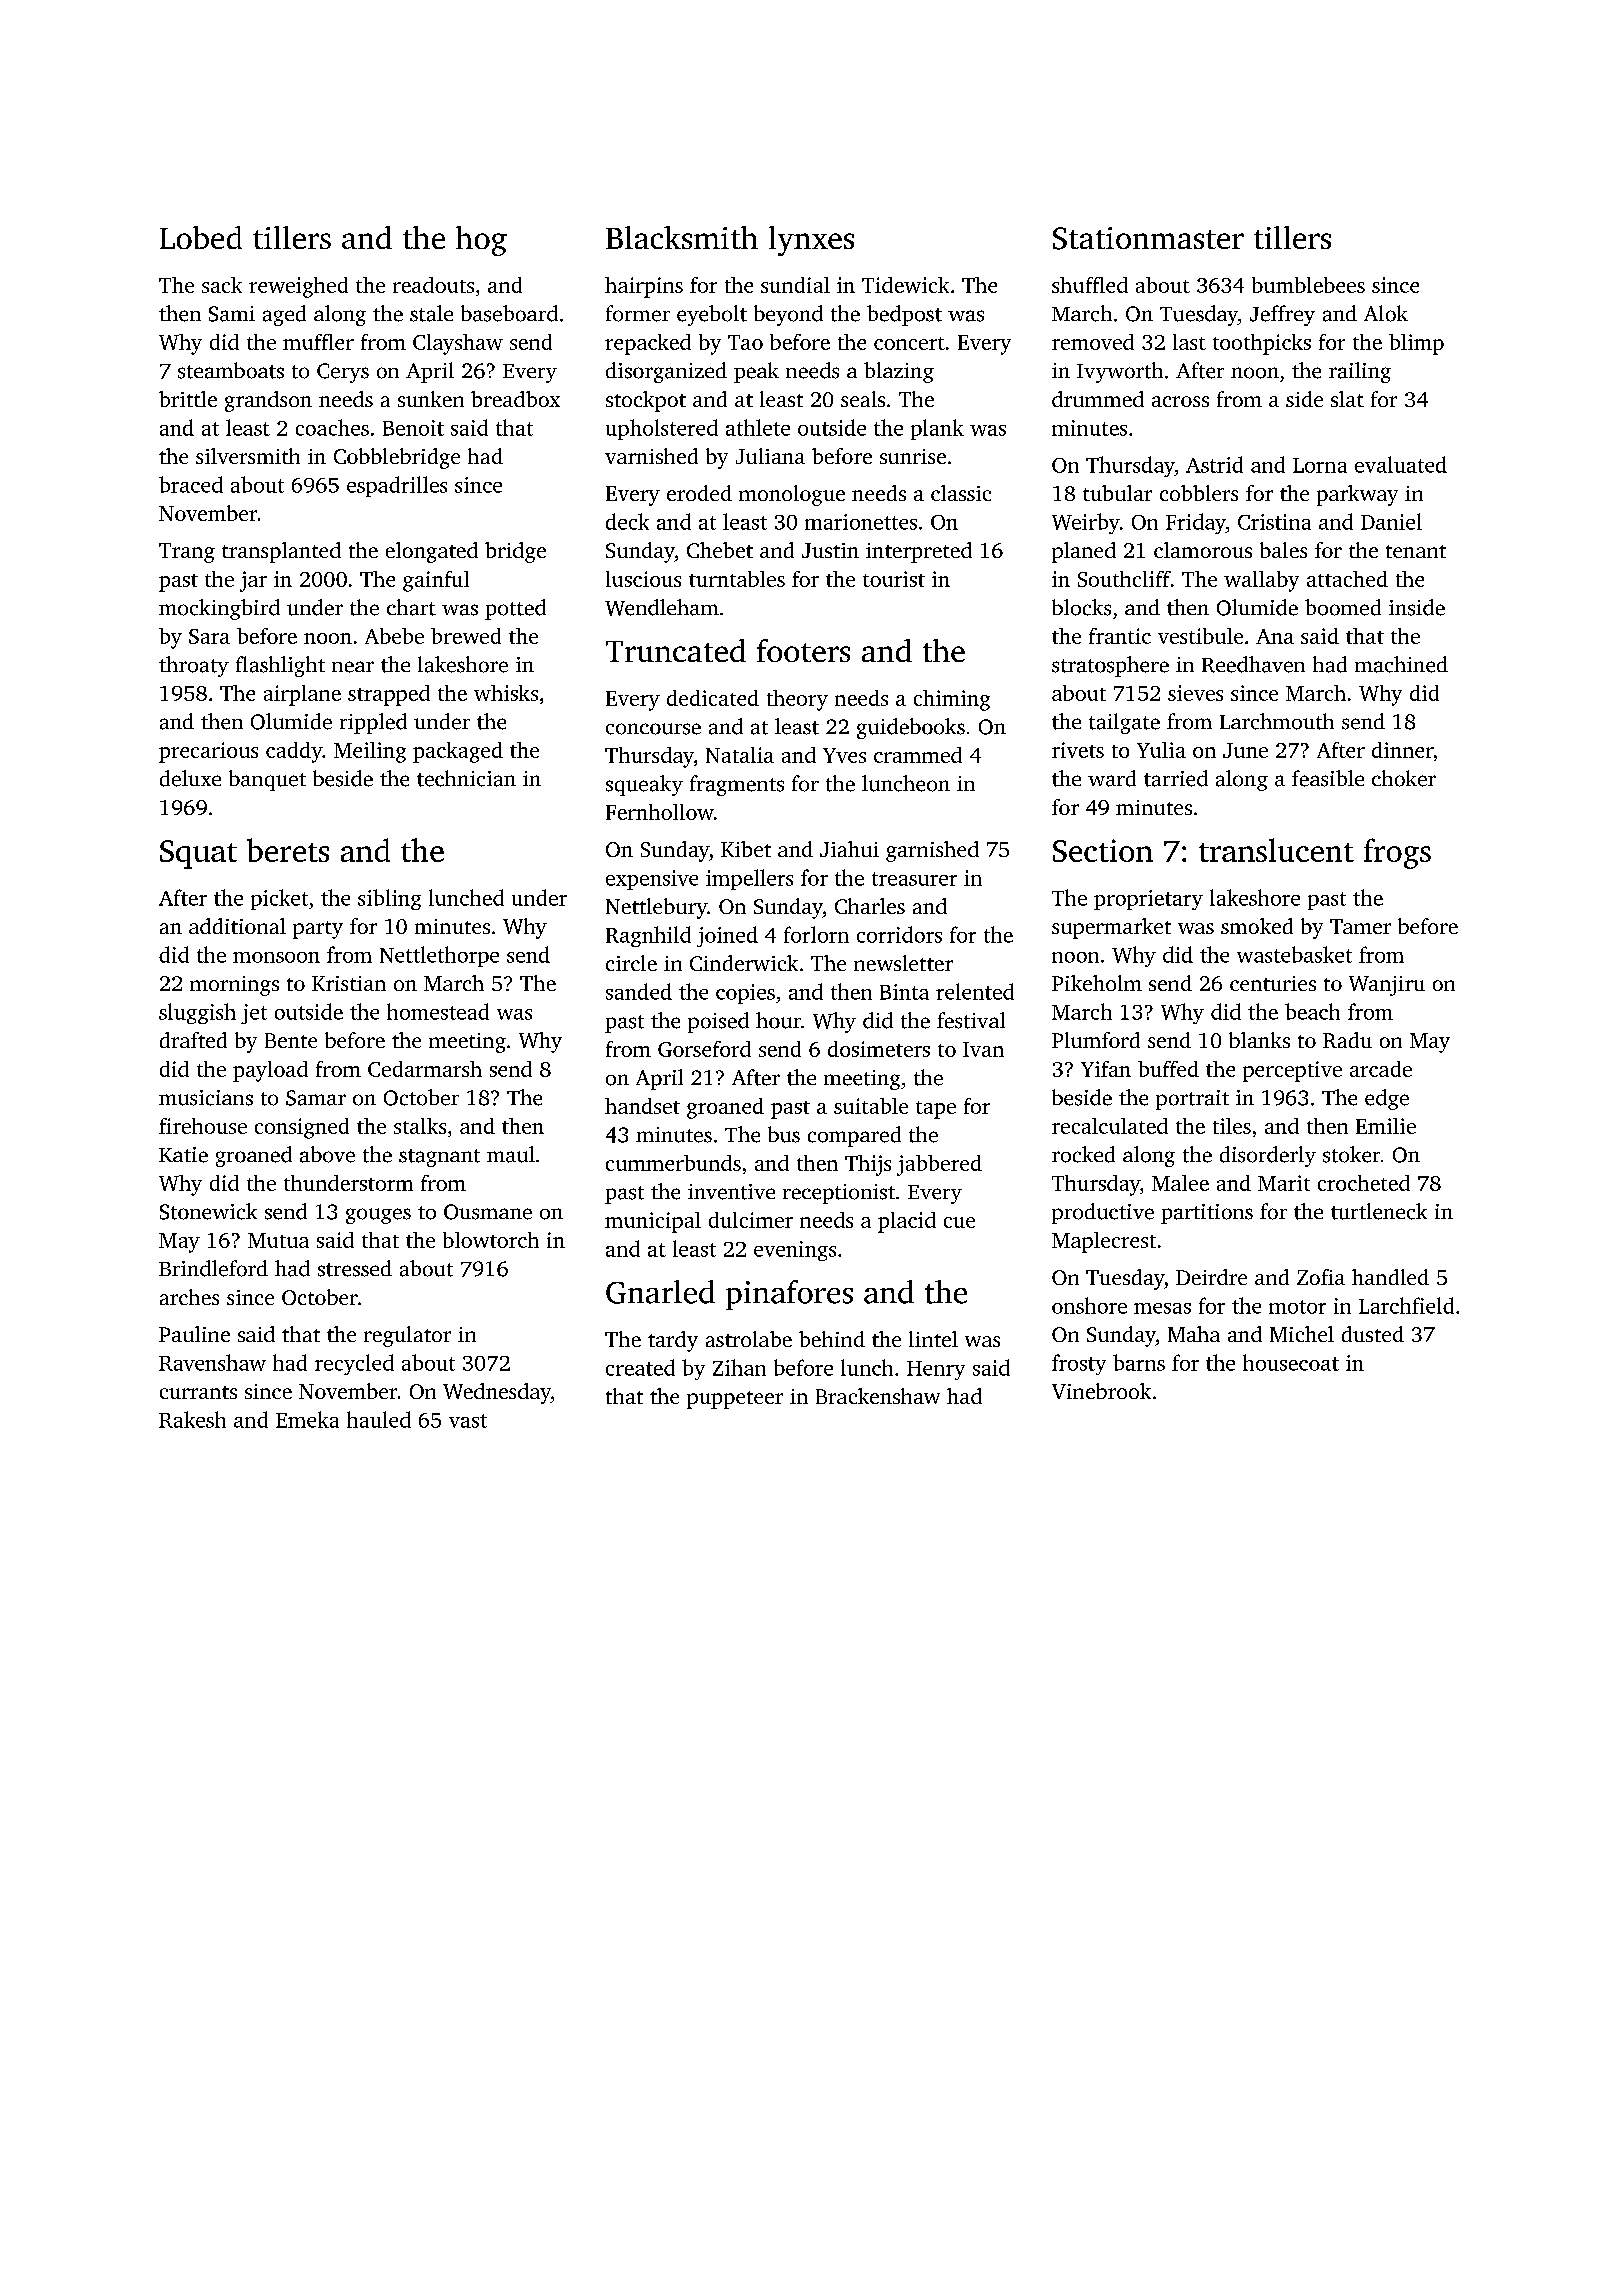  What do you see at coordinates (1148, 900) in the screenshot?
I see `proprietary` at bounding box center [1148, 900].
